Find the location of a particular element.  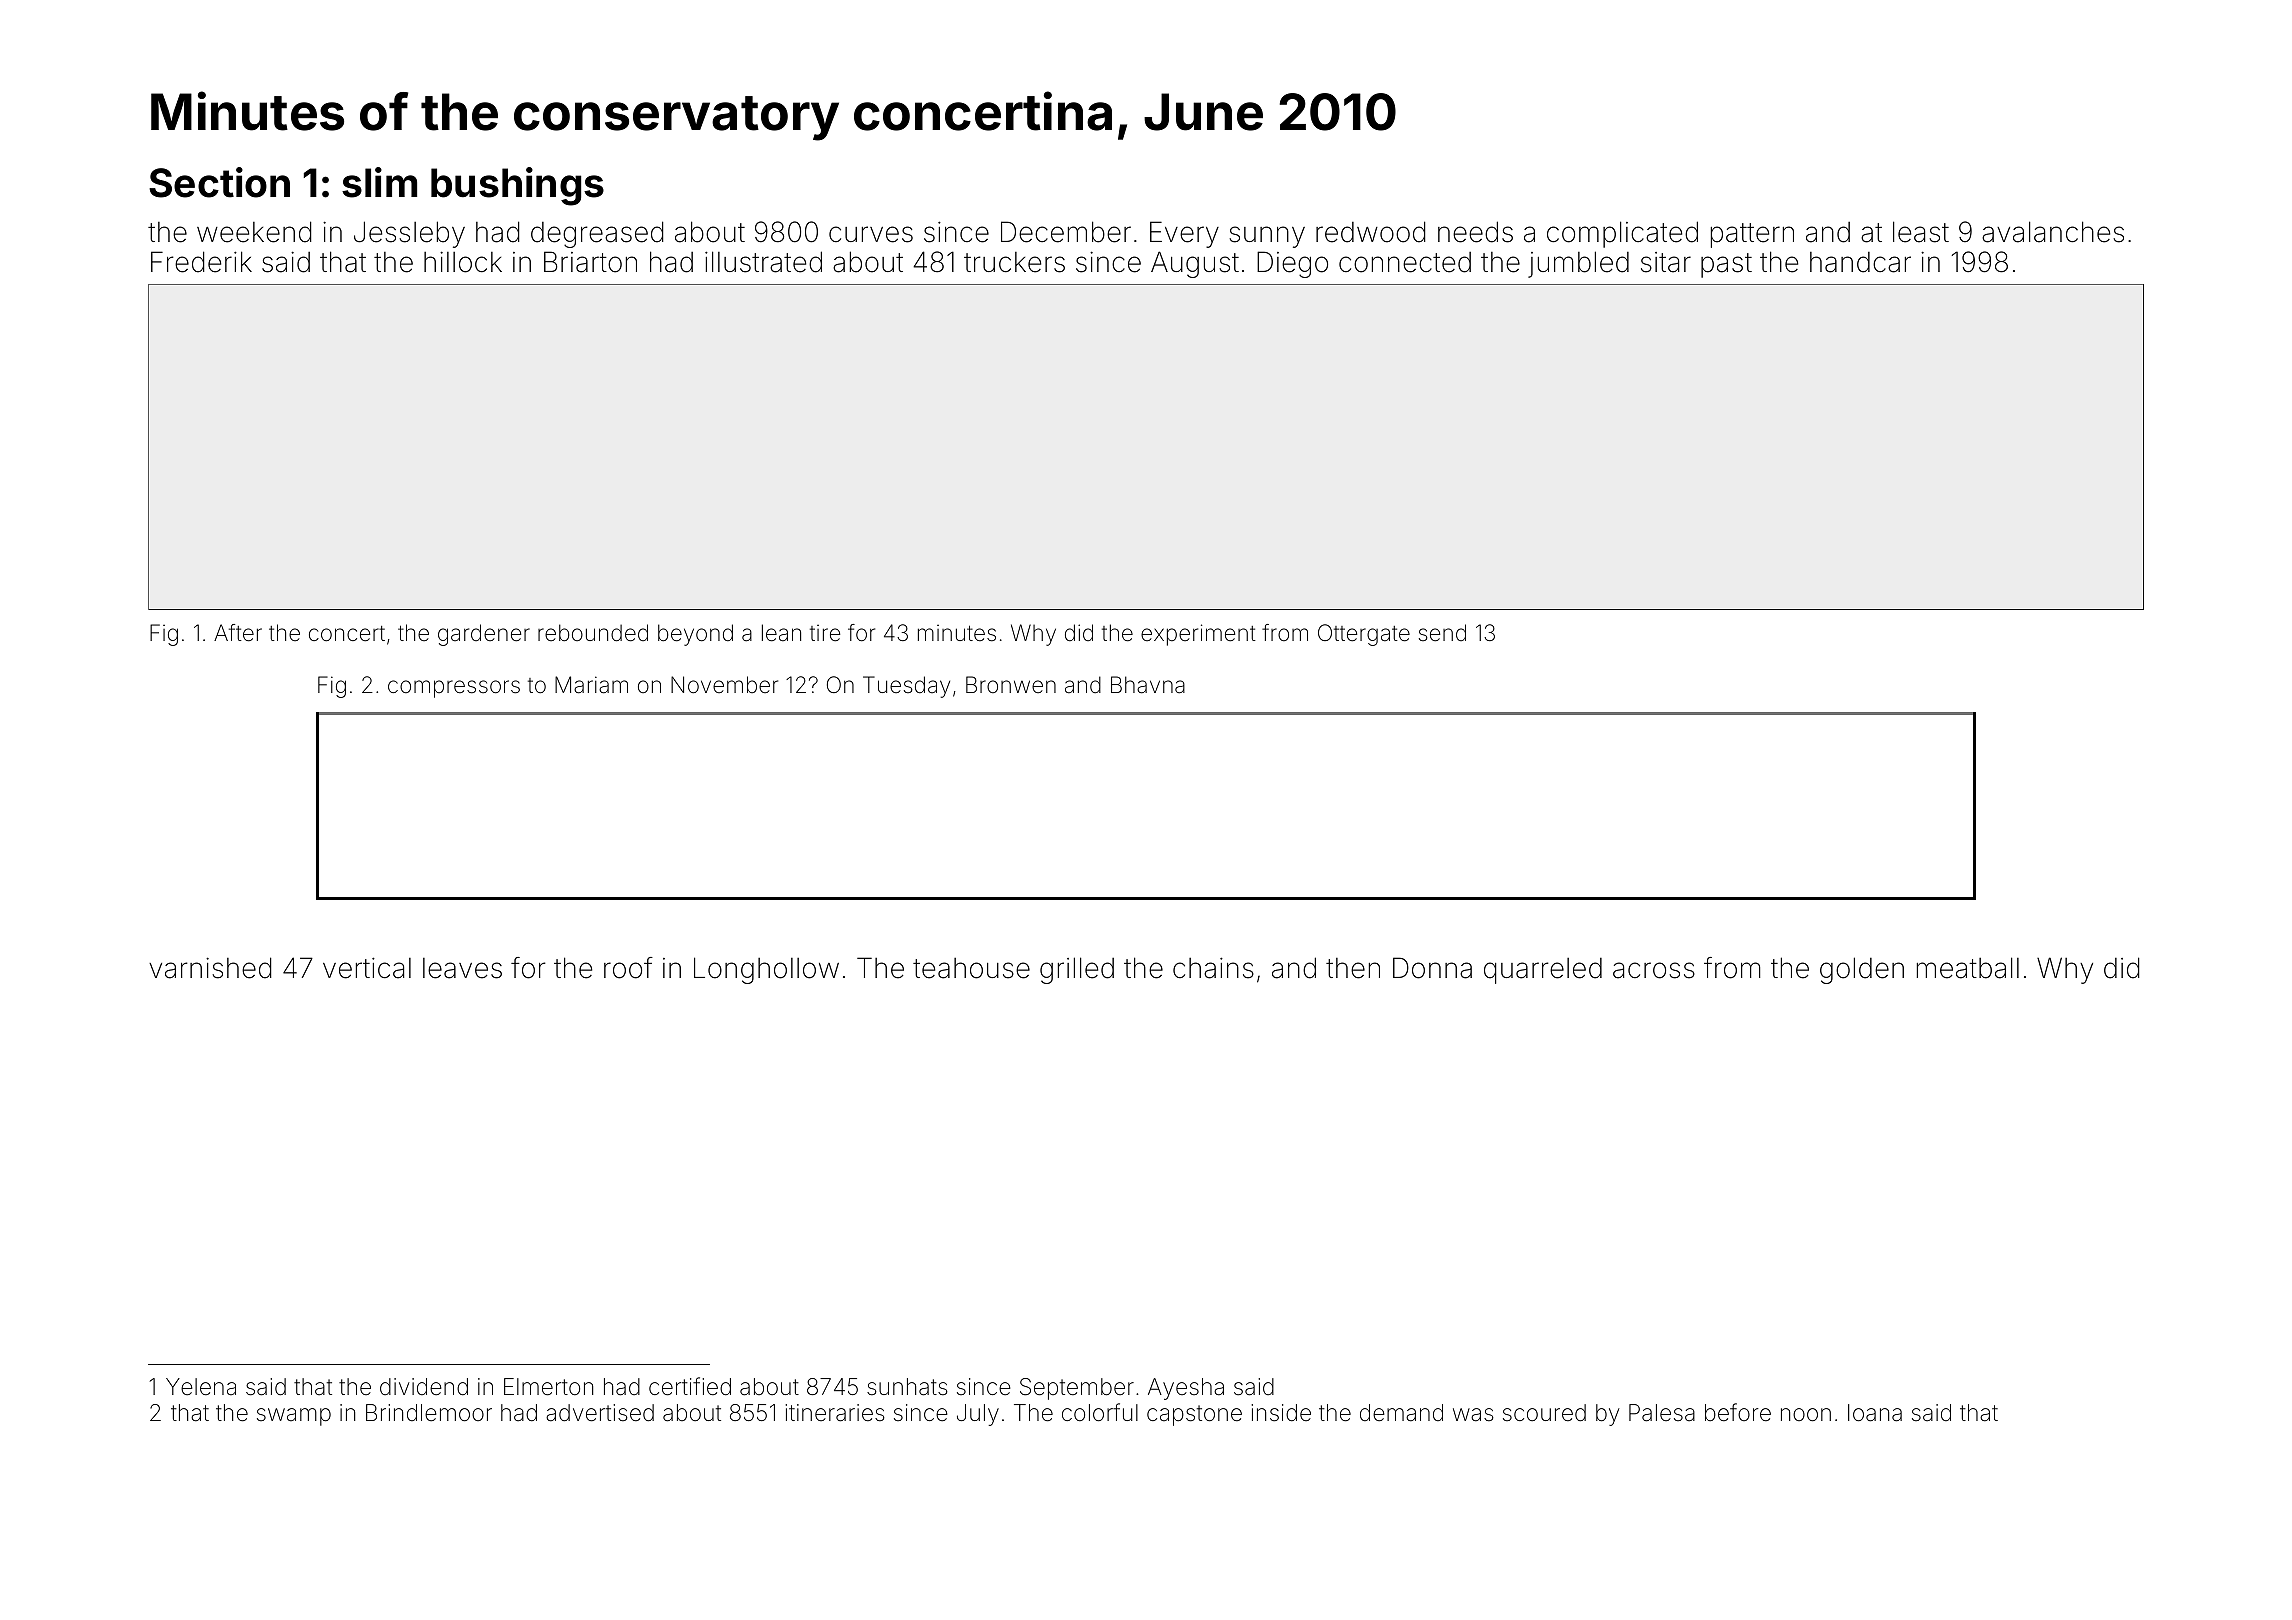

advertised is located at coordinates (600, 1413).
